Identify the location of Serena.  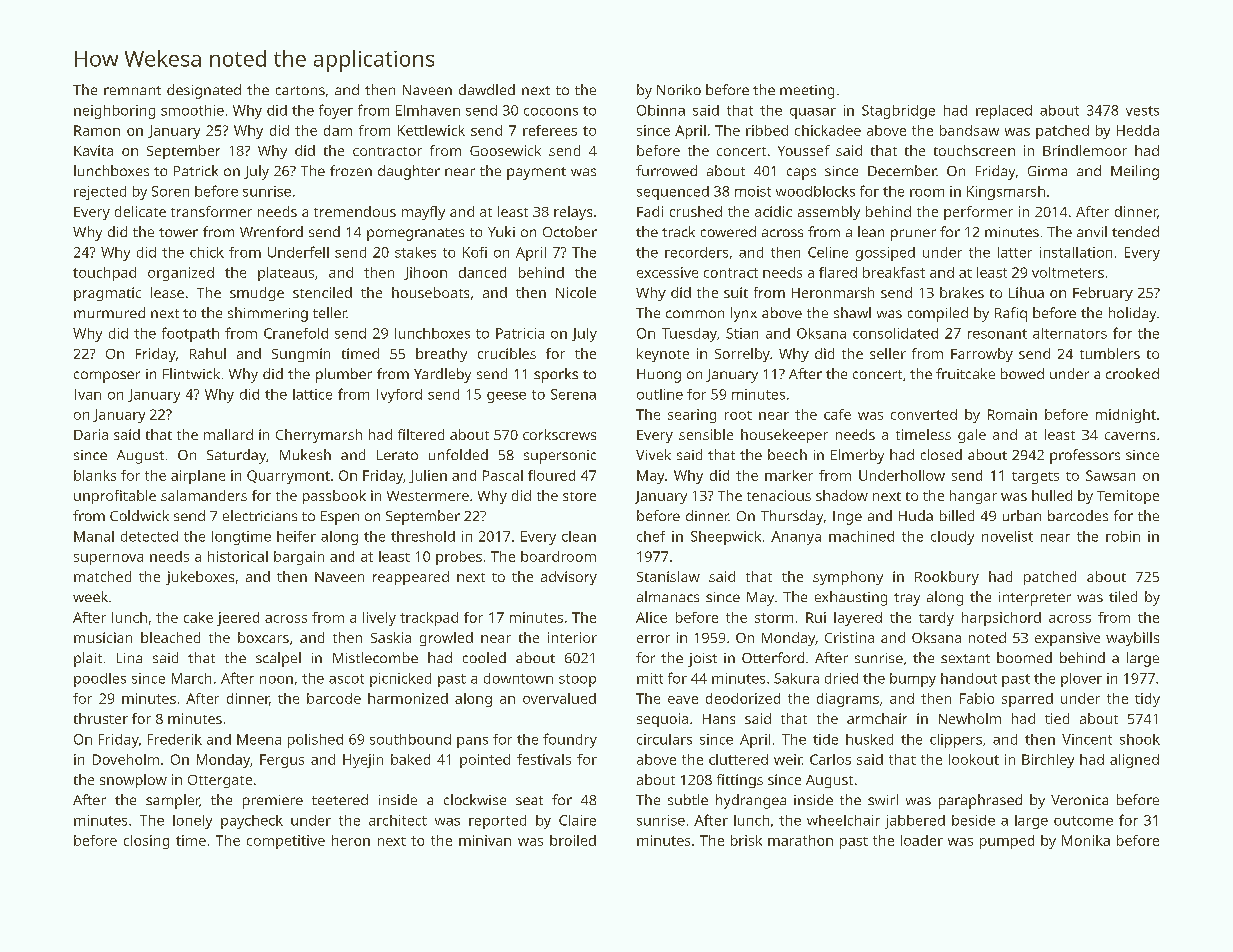
(573, 394).
